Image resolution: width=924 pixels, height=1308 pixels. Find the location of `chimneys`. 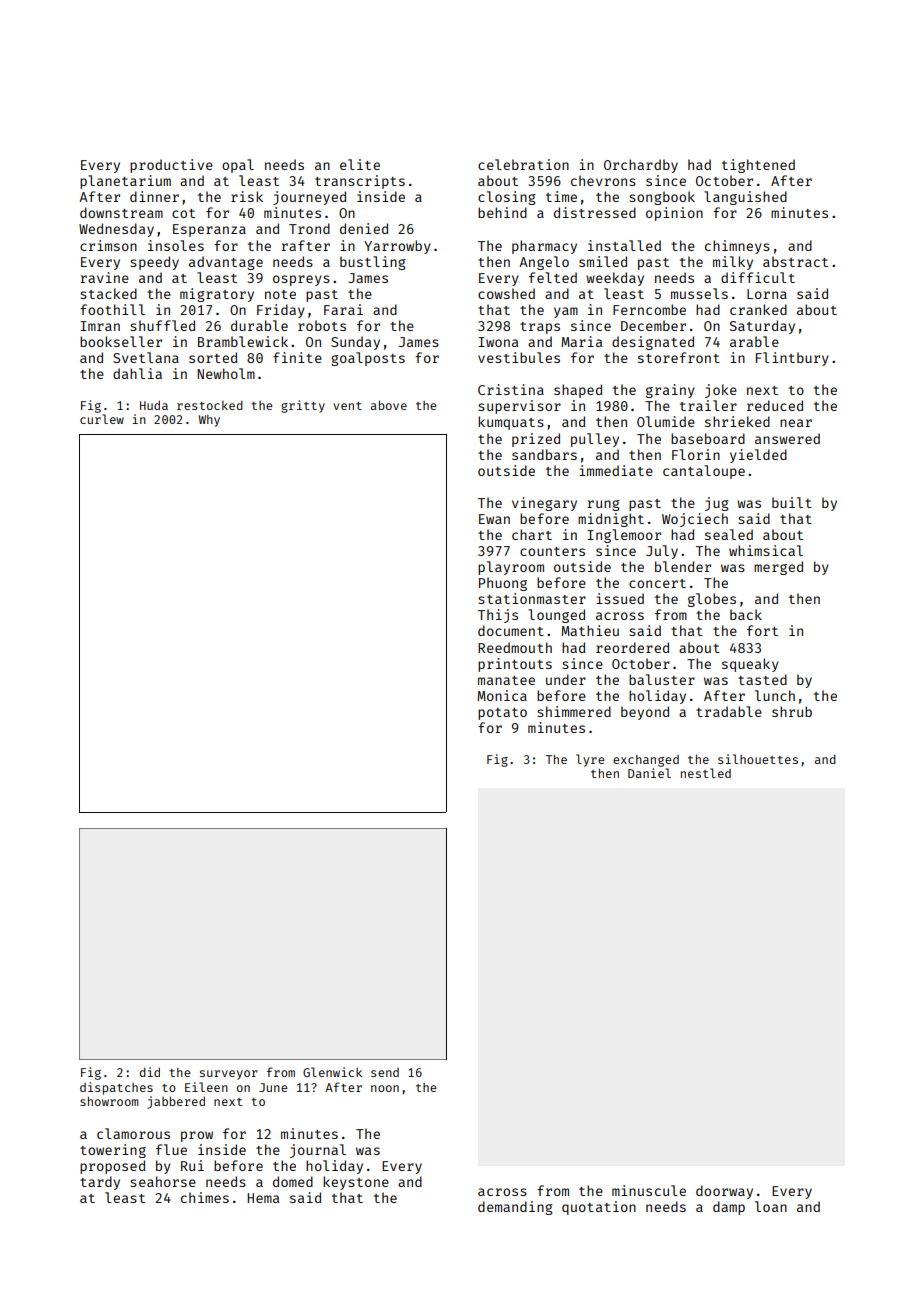

chimneys is located at coordinates (737, 247).
